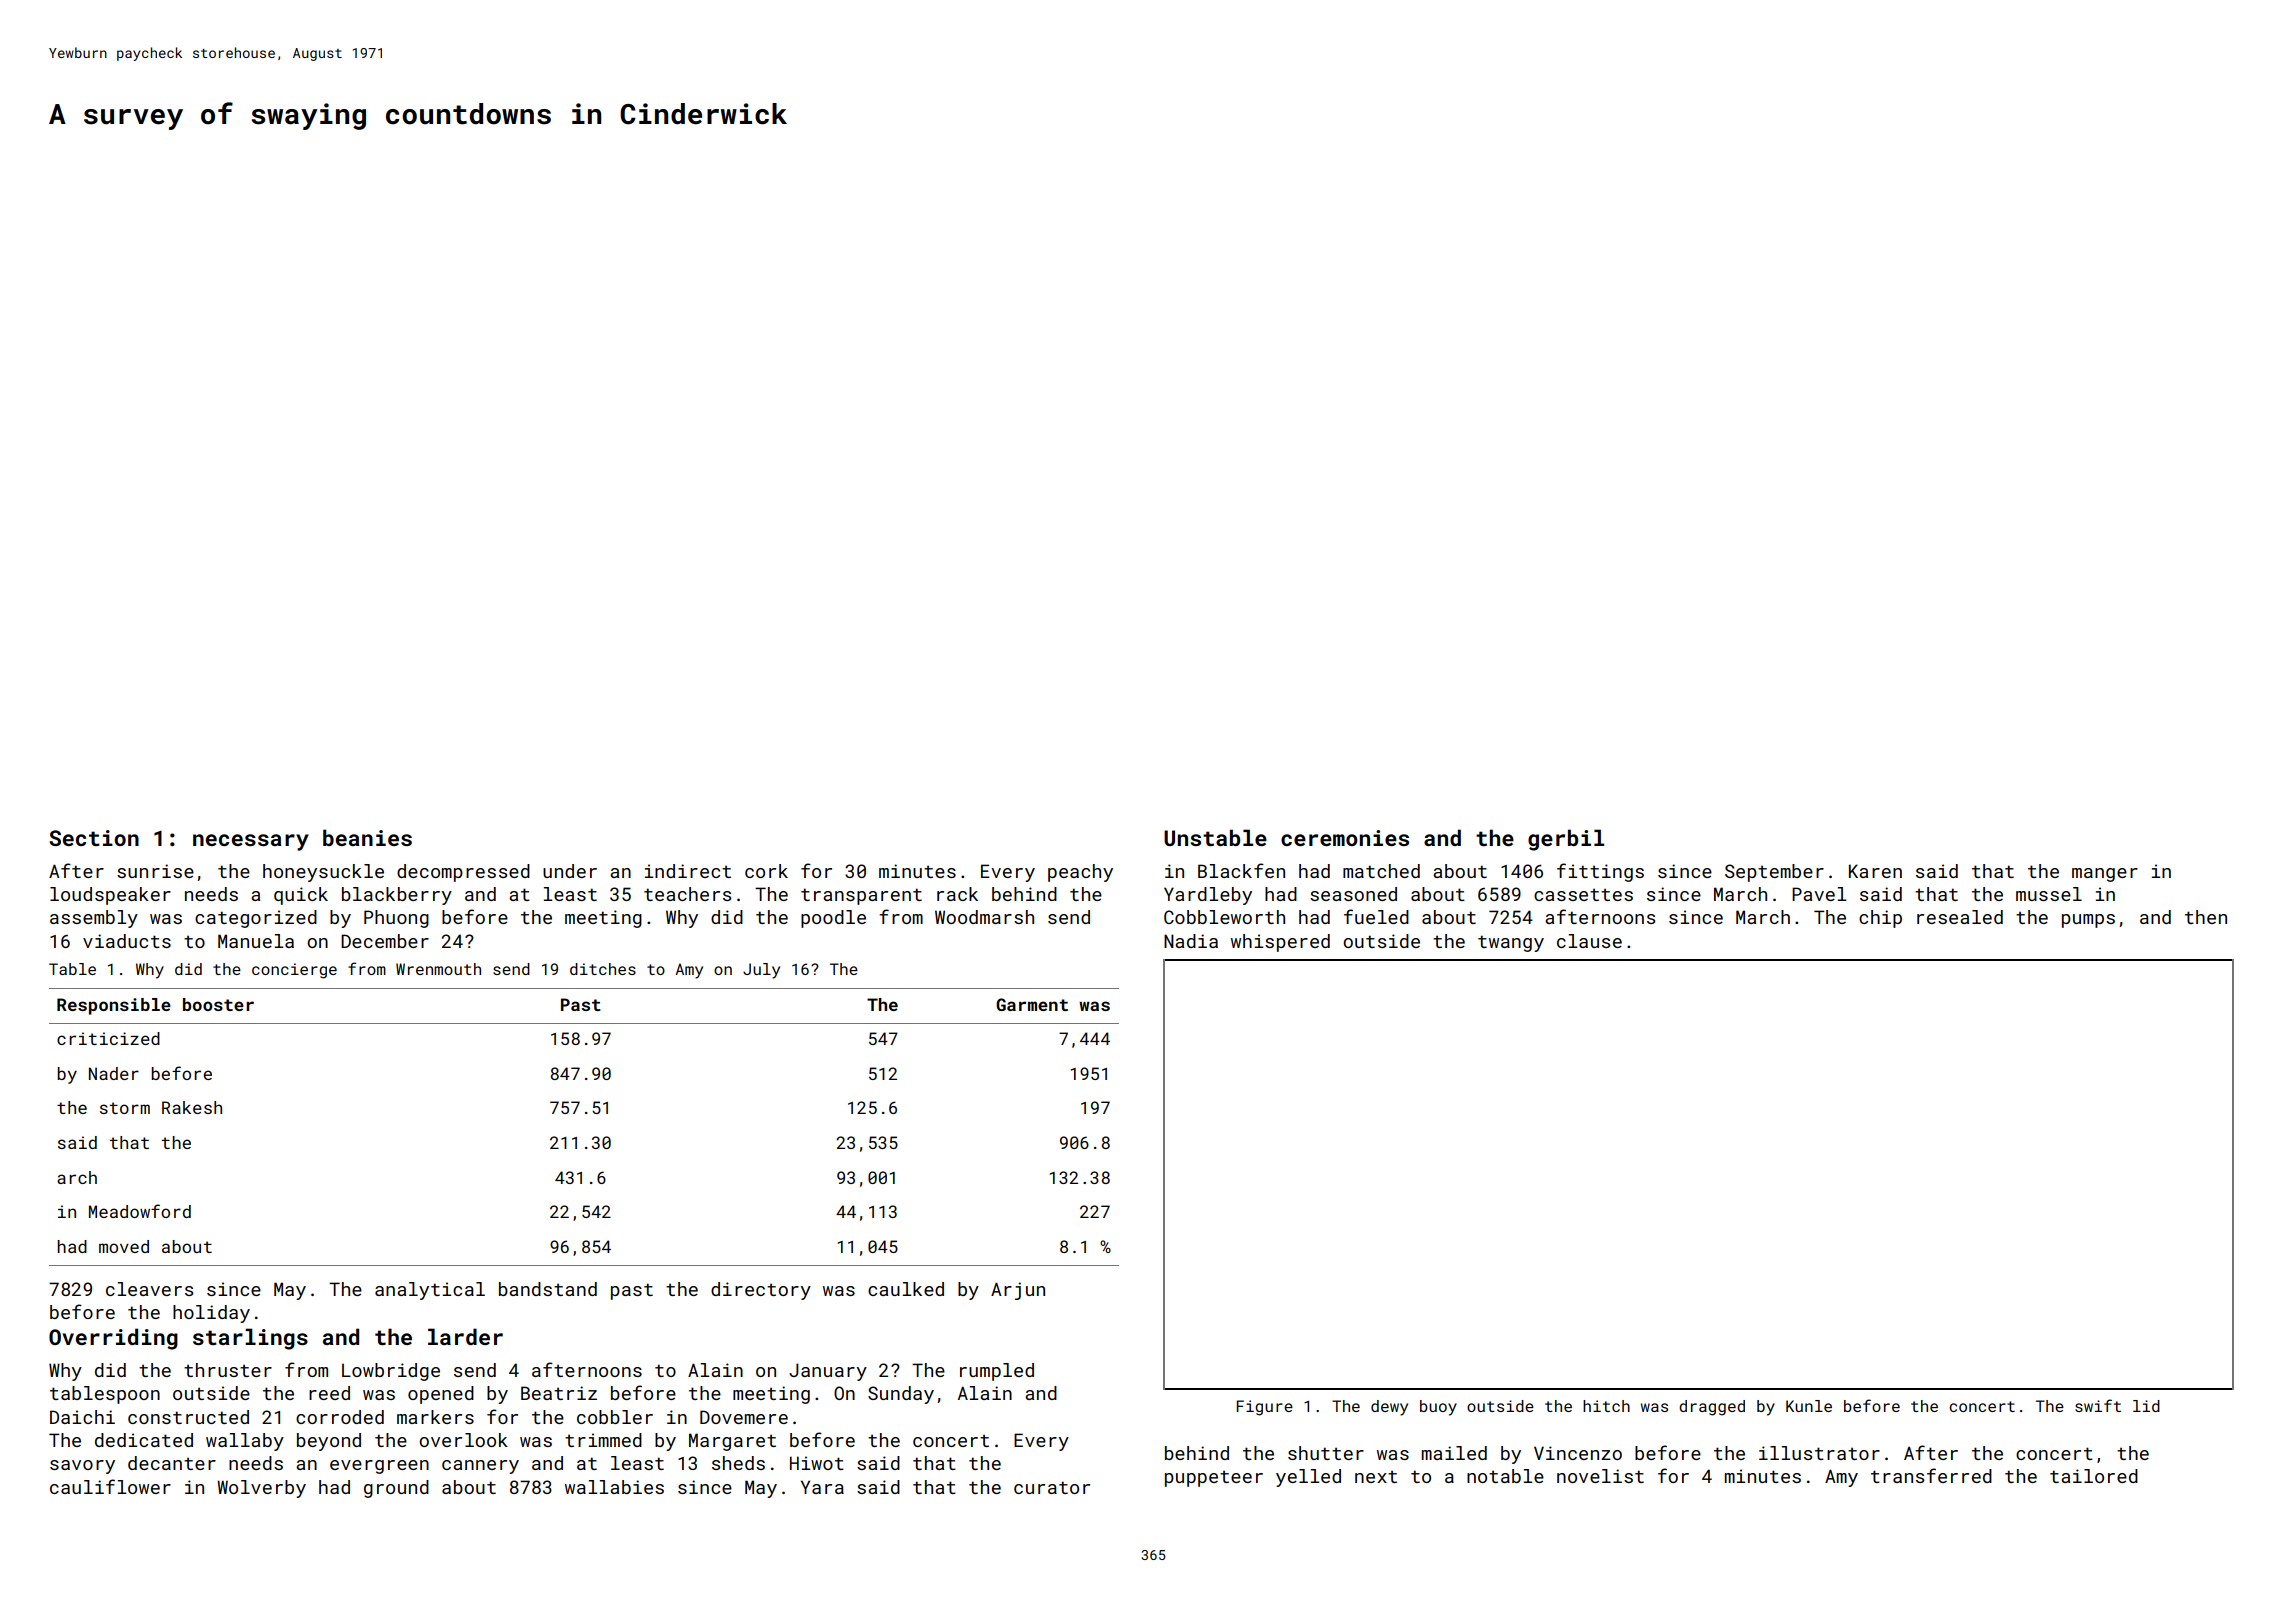  I want to click on swift, so click(2098, 1405).
